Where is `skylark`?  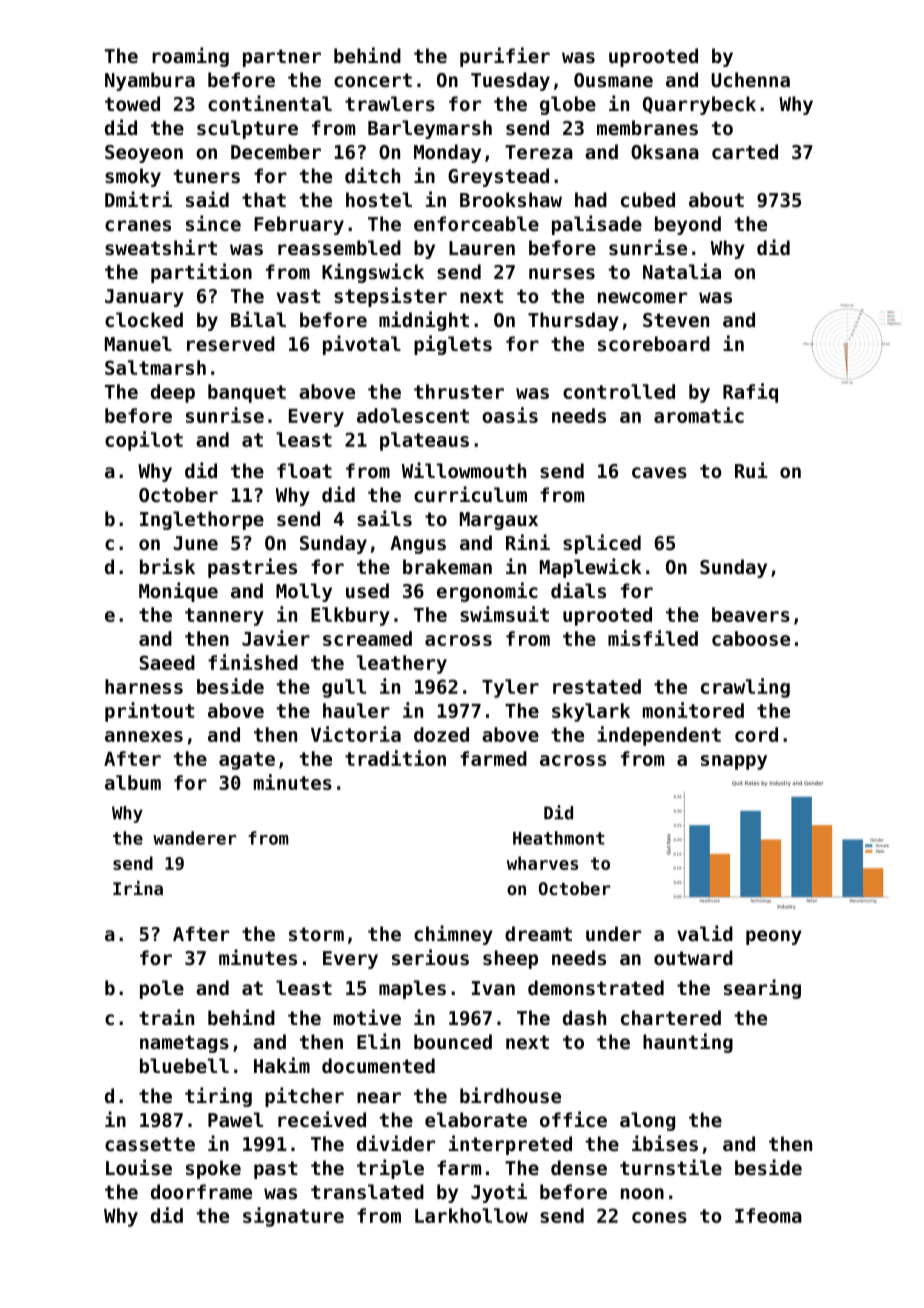
skylark is located at coordinates (591, 712).
